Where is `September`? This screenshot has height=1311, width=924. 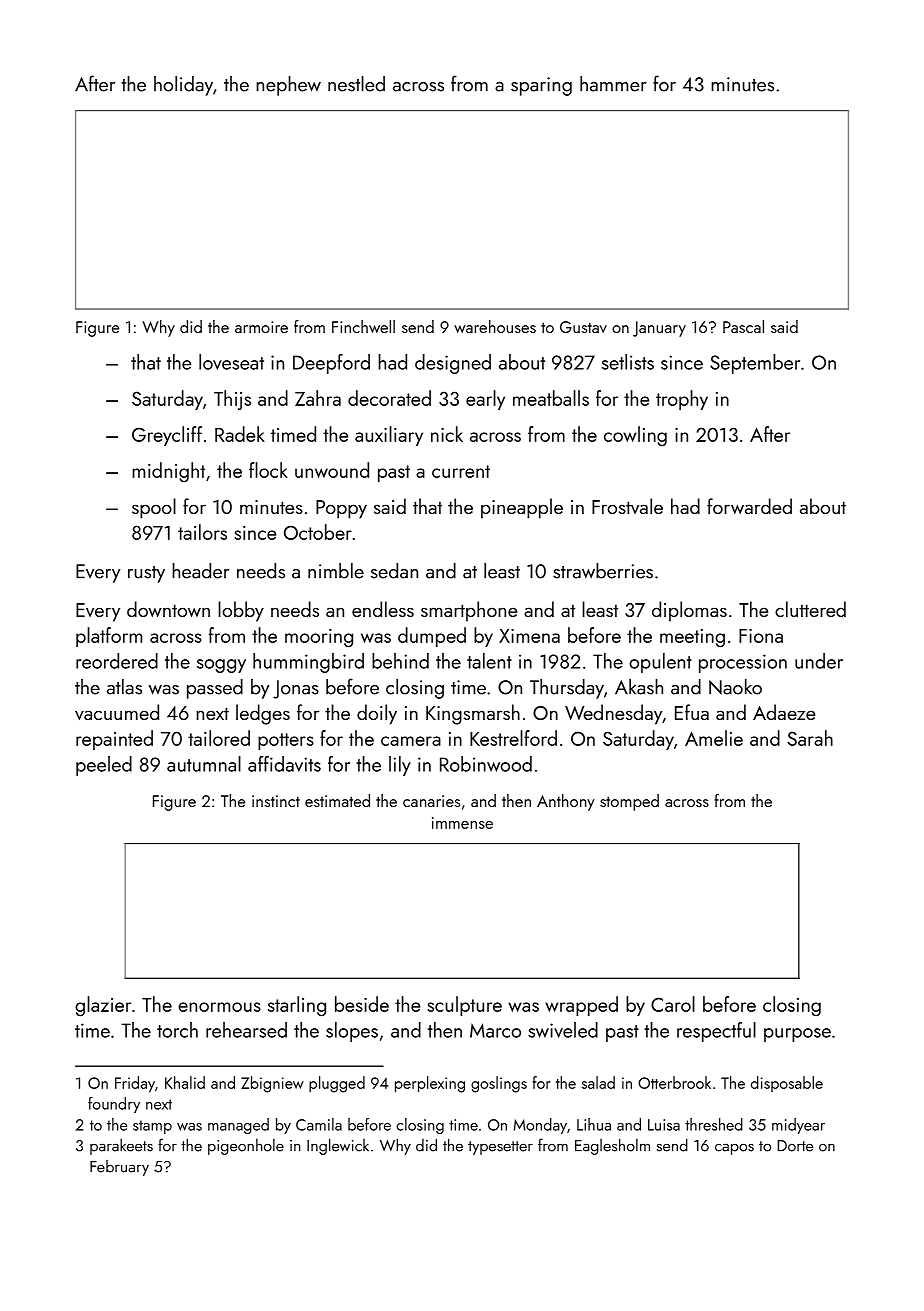 September is located at coordinates (755, 364).
